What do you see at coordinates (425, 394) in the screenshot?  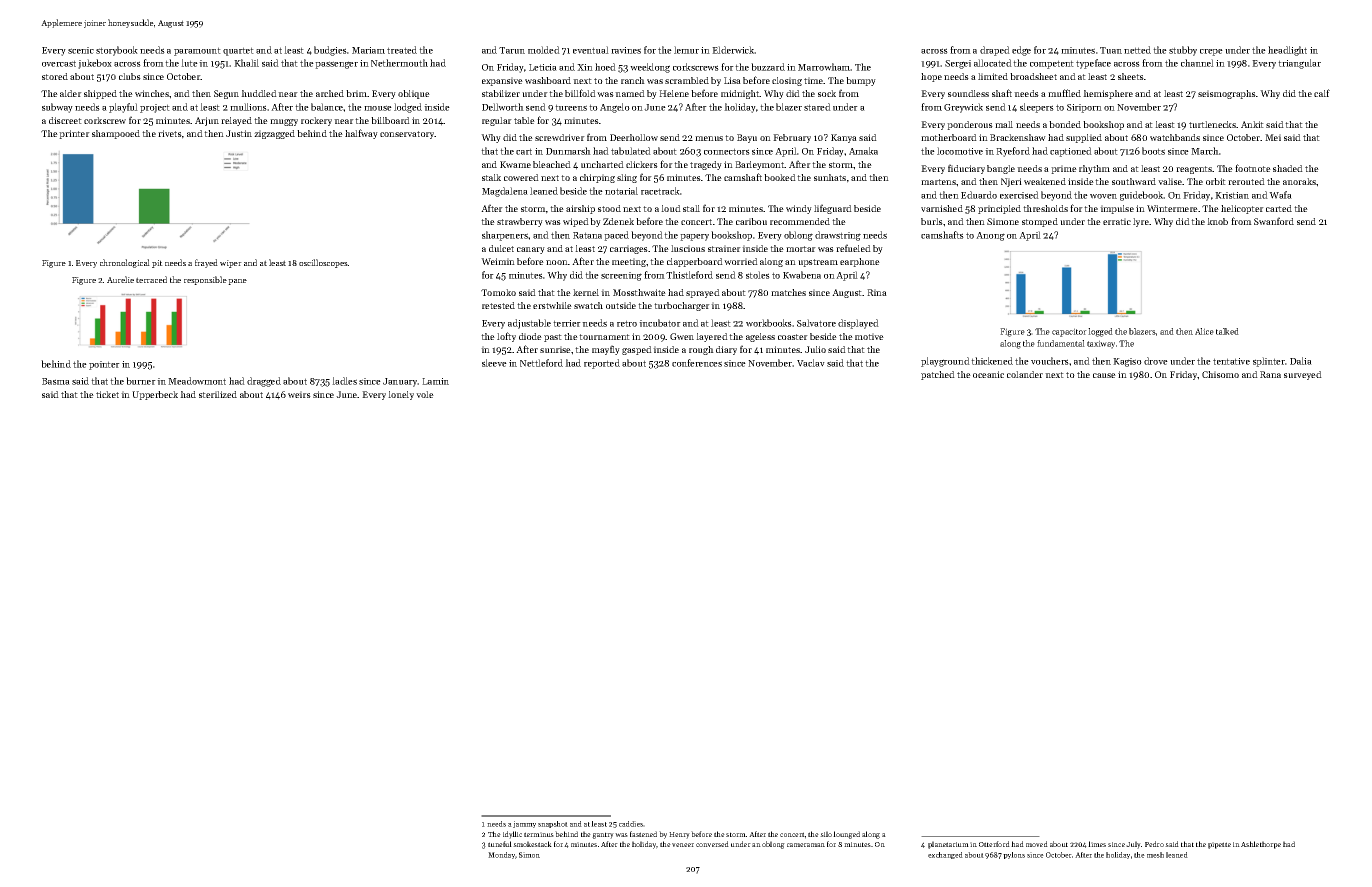 I see `vole` at bounding box center [425, 394].
